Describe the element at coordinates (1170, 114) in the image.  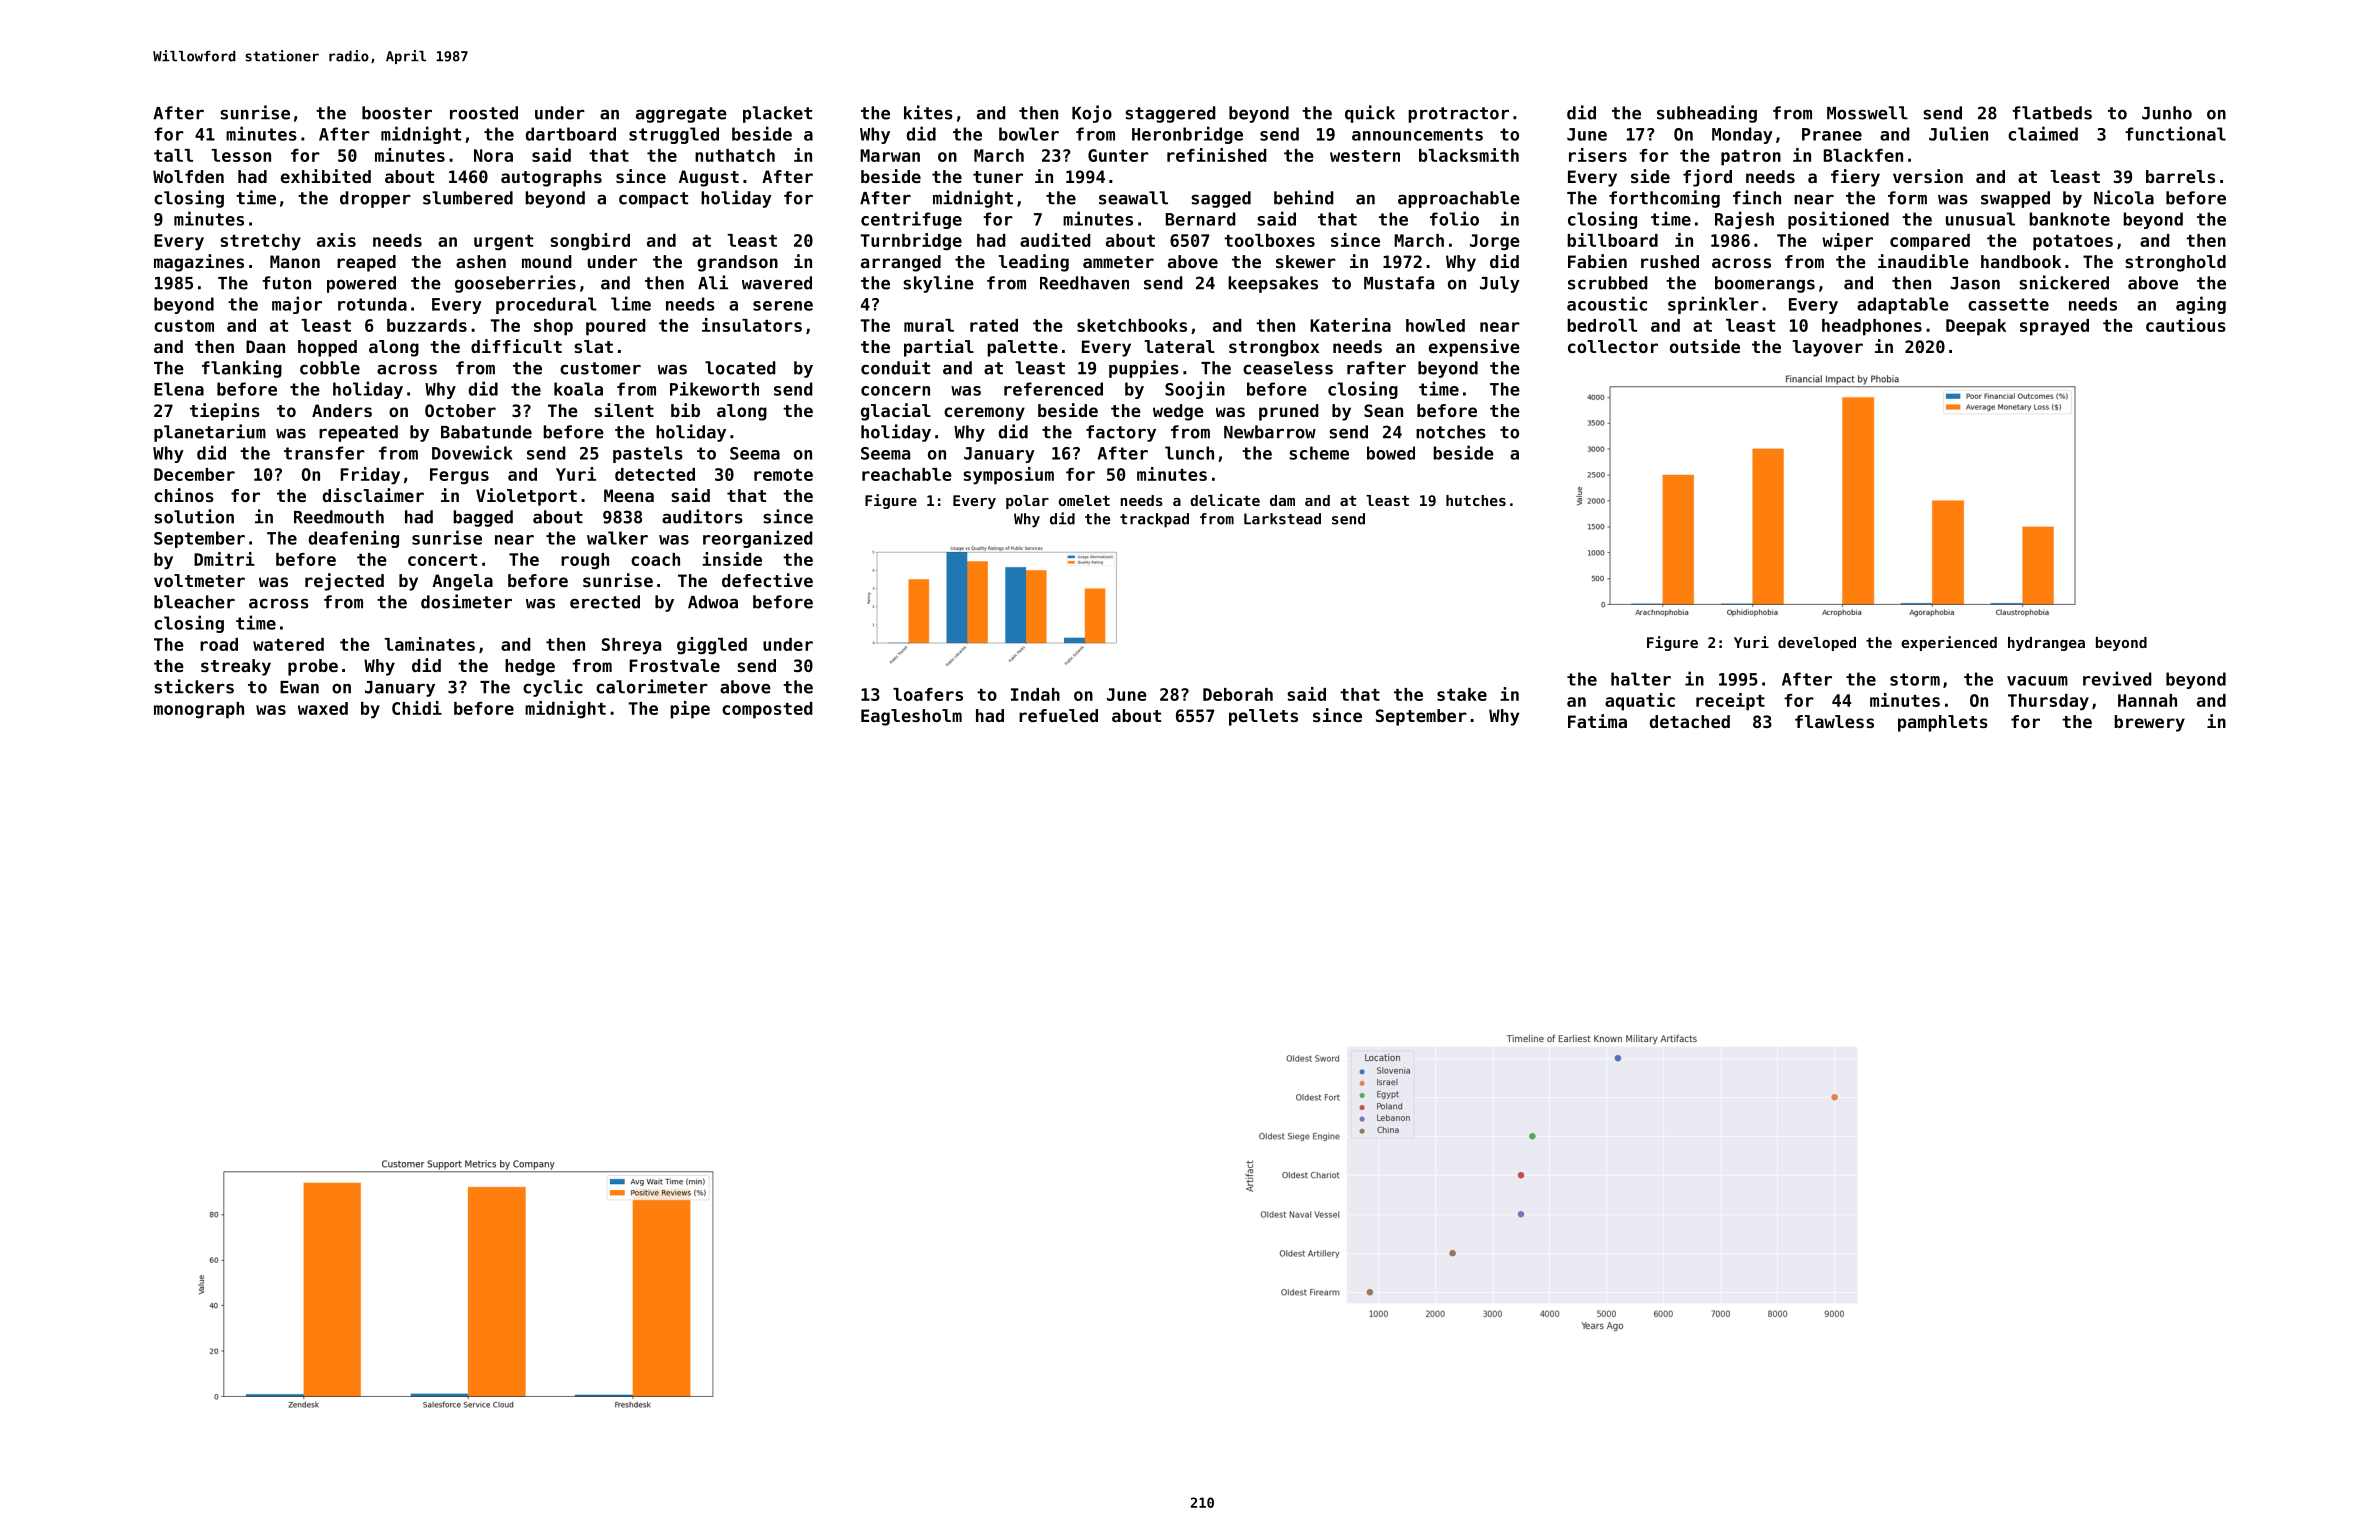
I see `staggered` at that location.
